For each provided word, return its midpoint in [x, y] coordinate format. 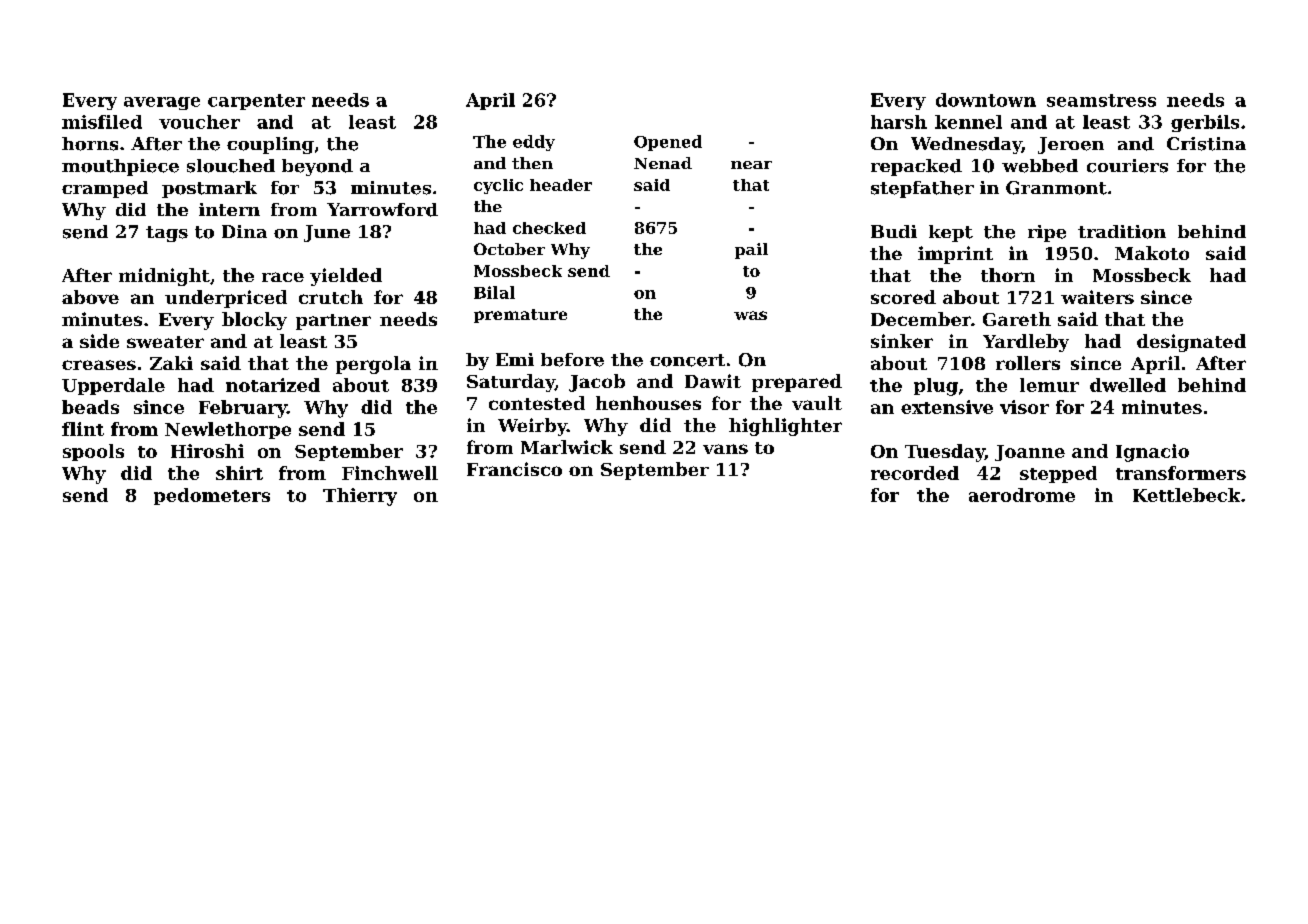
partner [333, 322]
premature [520, 316]
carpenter [256, 102]
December [921, 319]
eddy [534, 143]
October [509, 249]
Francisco [514, 469]
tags [167, 234]
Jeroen [1071, 145]
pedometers [212, 496]
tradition [1122, 232]
